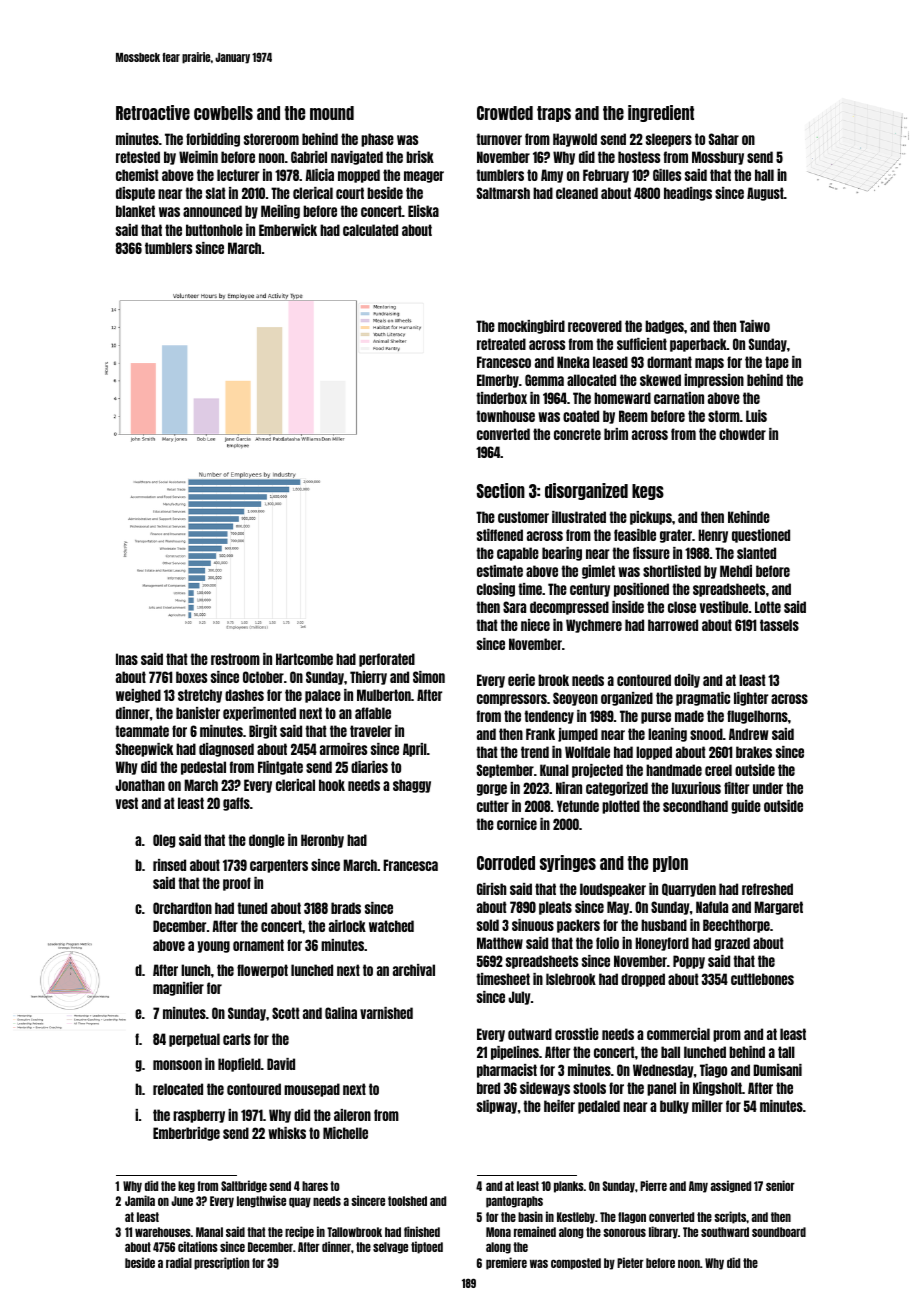 The height and width of the screenshot is (1308, 924). I want to click on southward, so click(725, 1232).
